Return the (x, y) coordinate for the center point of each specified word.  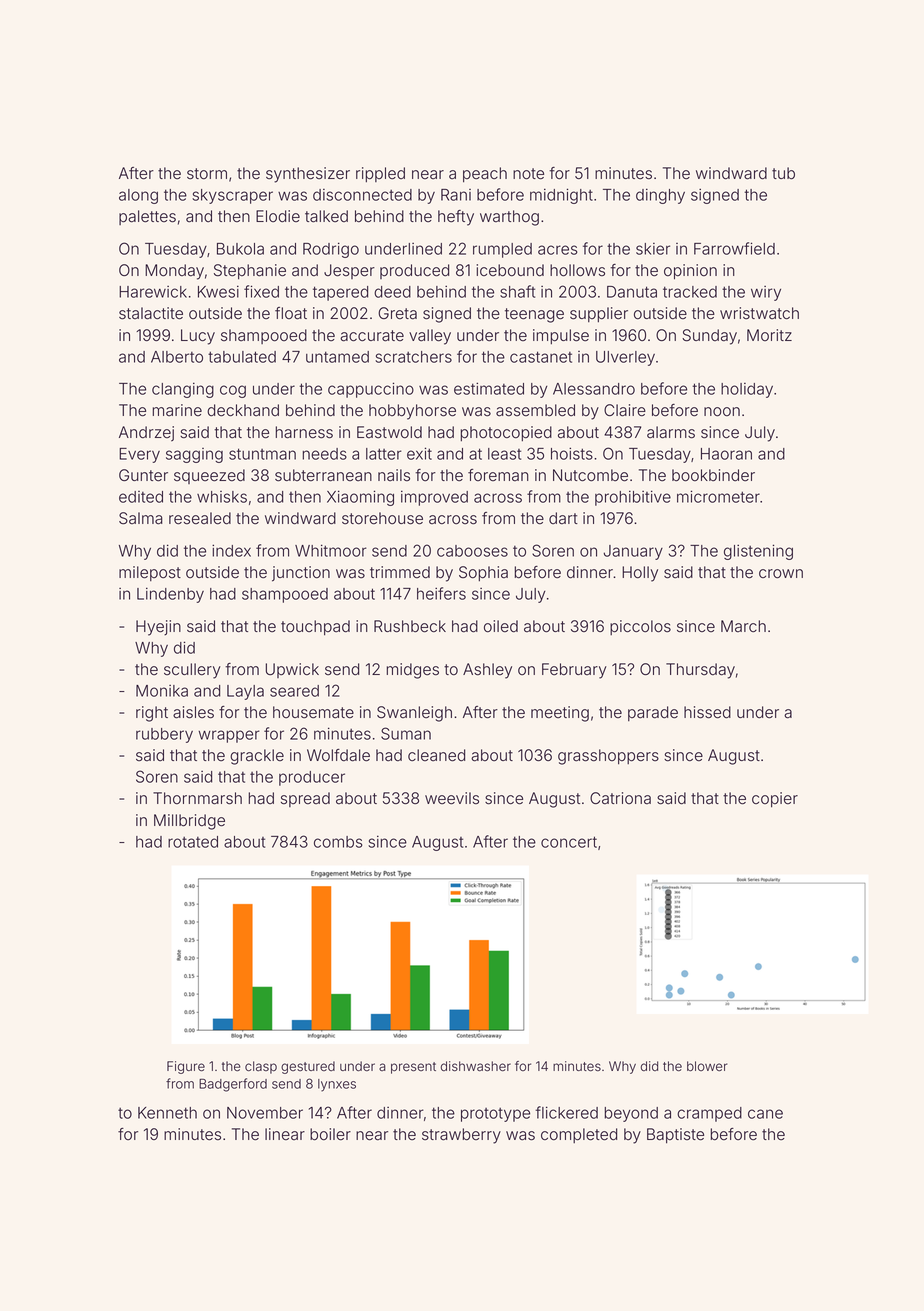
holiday (747, 390)
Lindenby (170, 595)
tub (783, 173)
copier (775, 799)
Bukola (240, 249)
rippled (380, 174)
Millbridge (189, 822)
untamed (337, 357)
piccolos (640, 627)
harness (304, 432)
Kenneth (167, 1113)
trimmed (400, 572)
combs (338, 842)
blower (707, 1066)
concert (569, 842)
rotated (193, 842)
